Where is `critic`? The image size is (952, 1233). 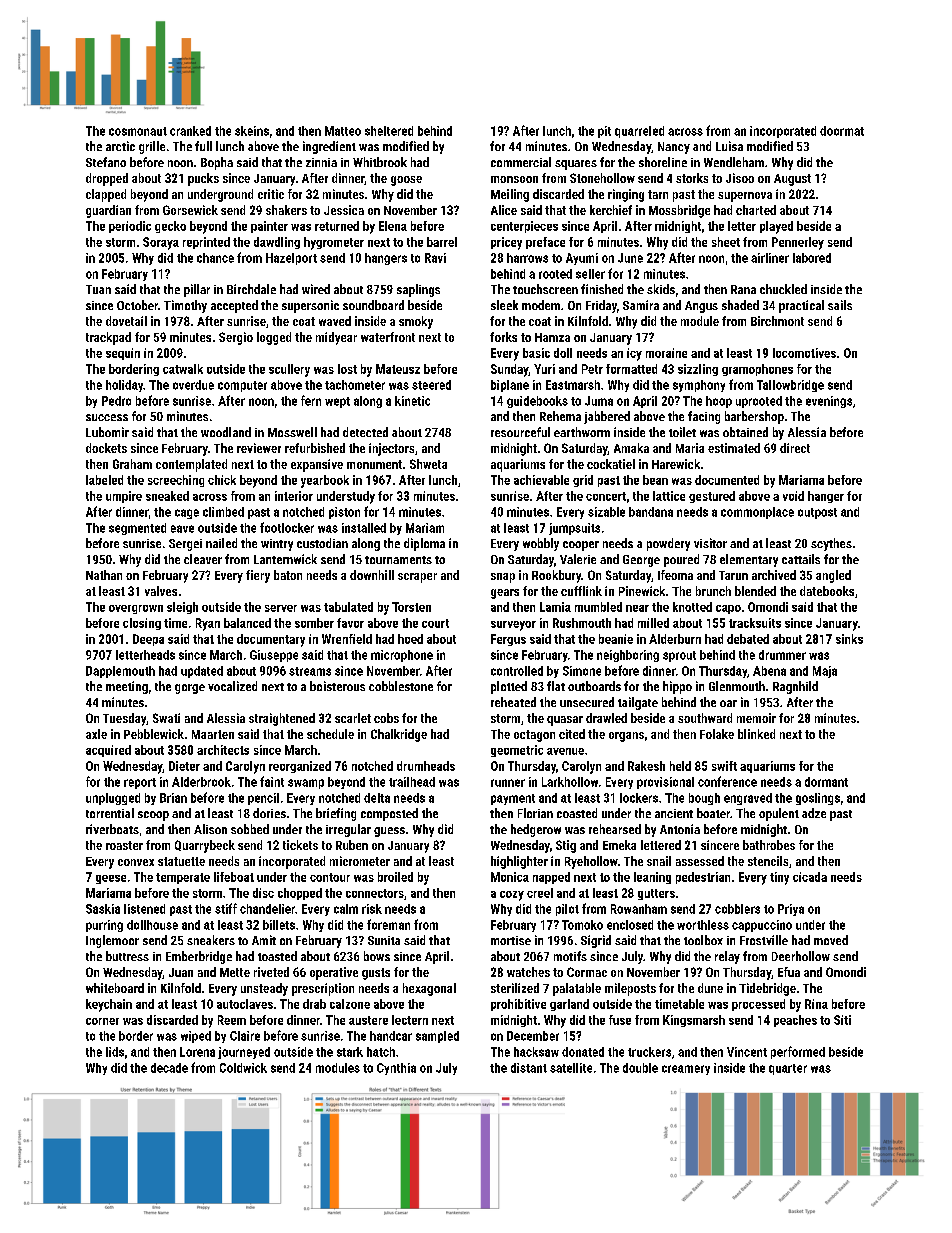 critic is located at coordinates (271, 194).
